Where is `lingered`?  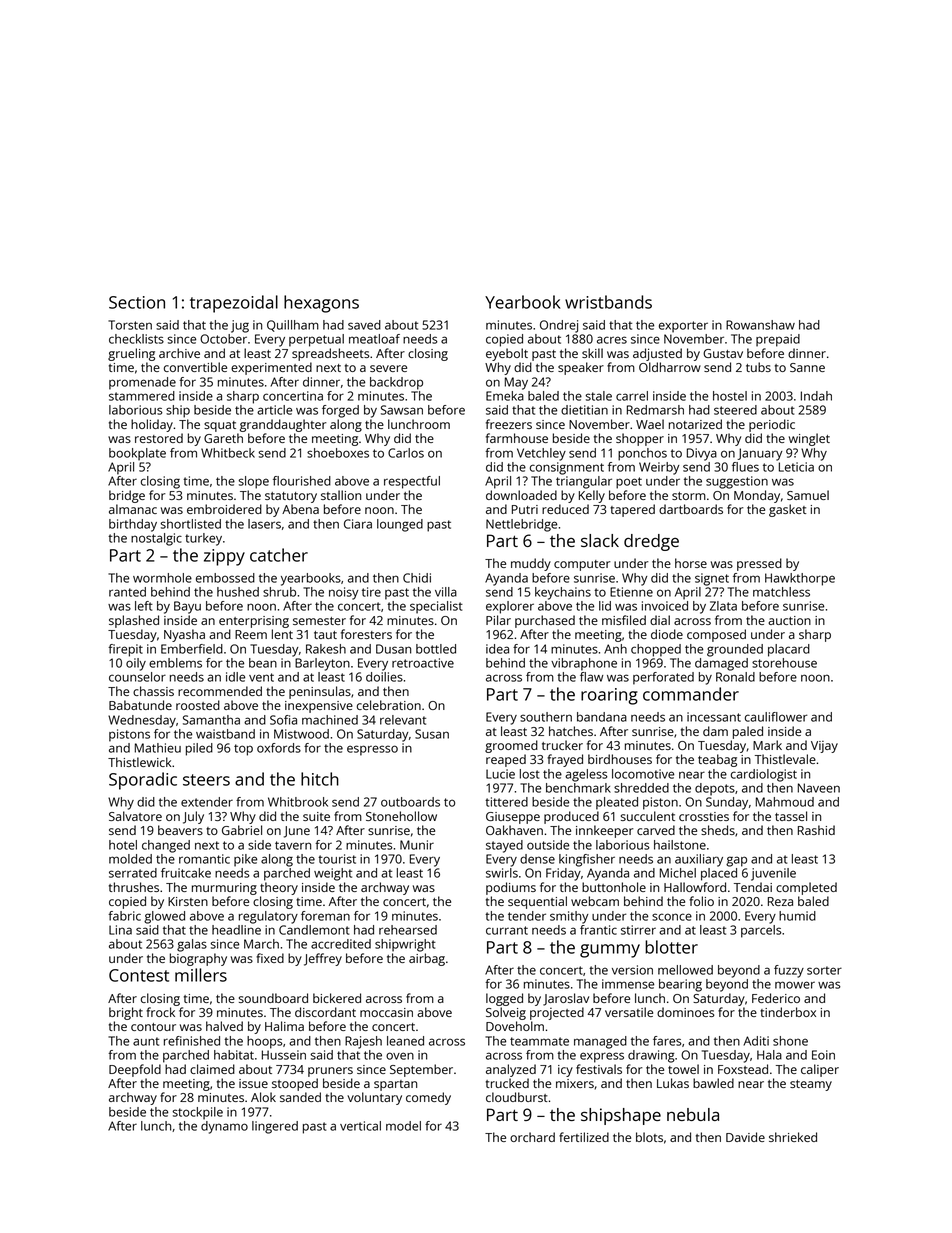
lingered is located at coordinates (275, 1127).
